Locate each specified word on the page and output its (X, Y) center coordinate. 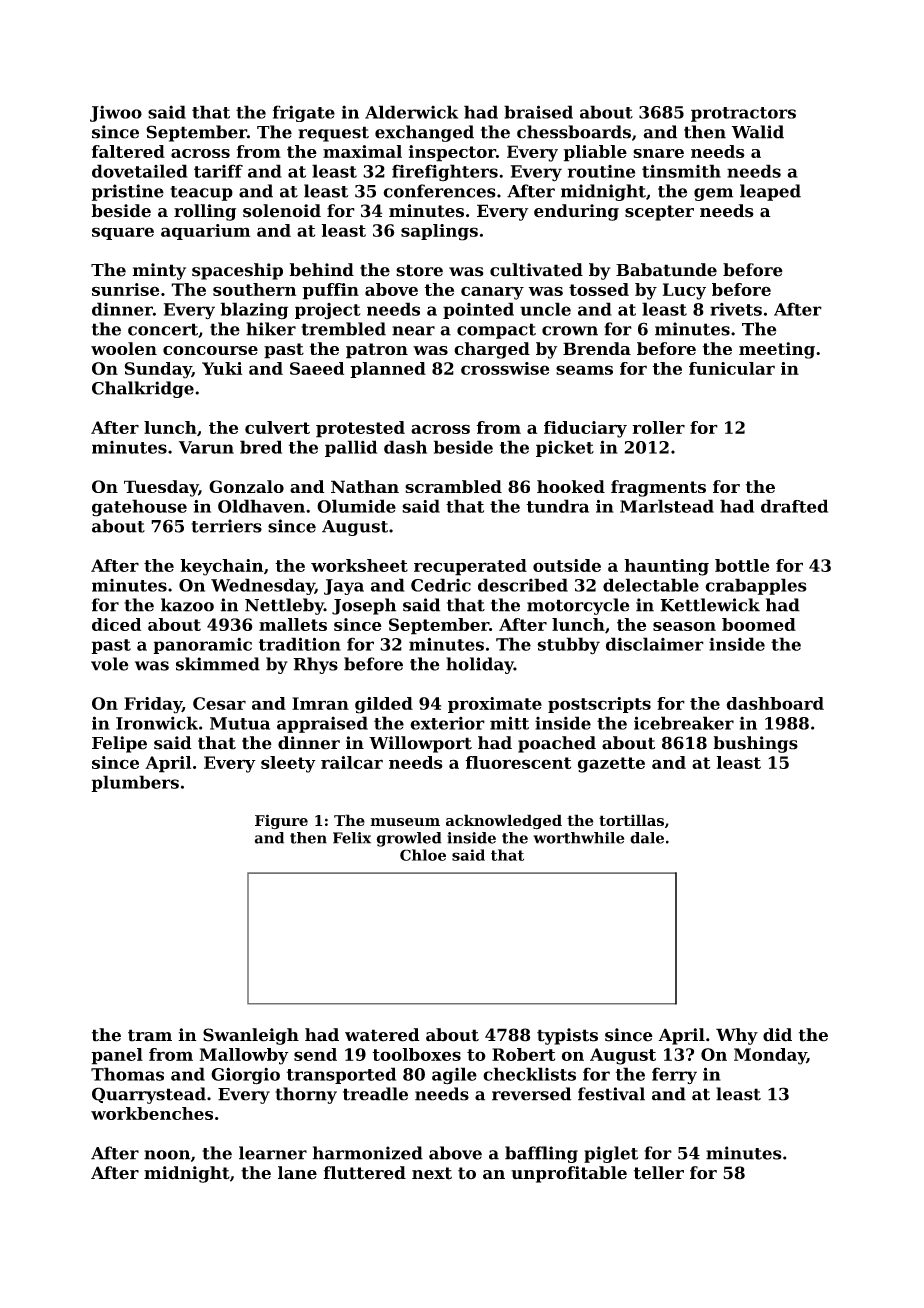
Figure (281, 821)
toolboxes (416, 1054)
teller (659, 1173)
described (523, 585)
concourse (210, 350)
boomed (759, 624)
